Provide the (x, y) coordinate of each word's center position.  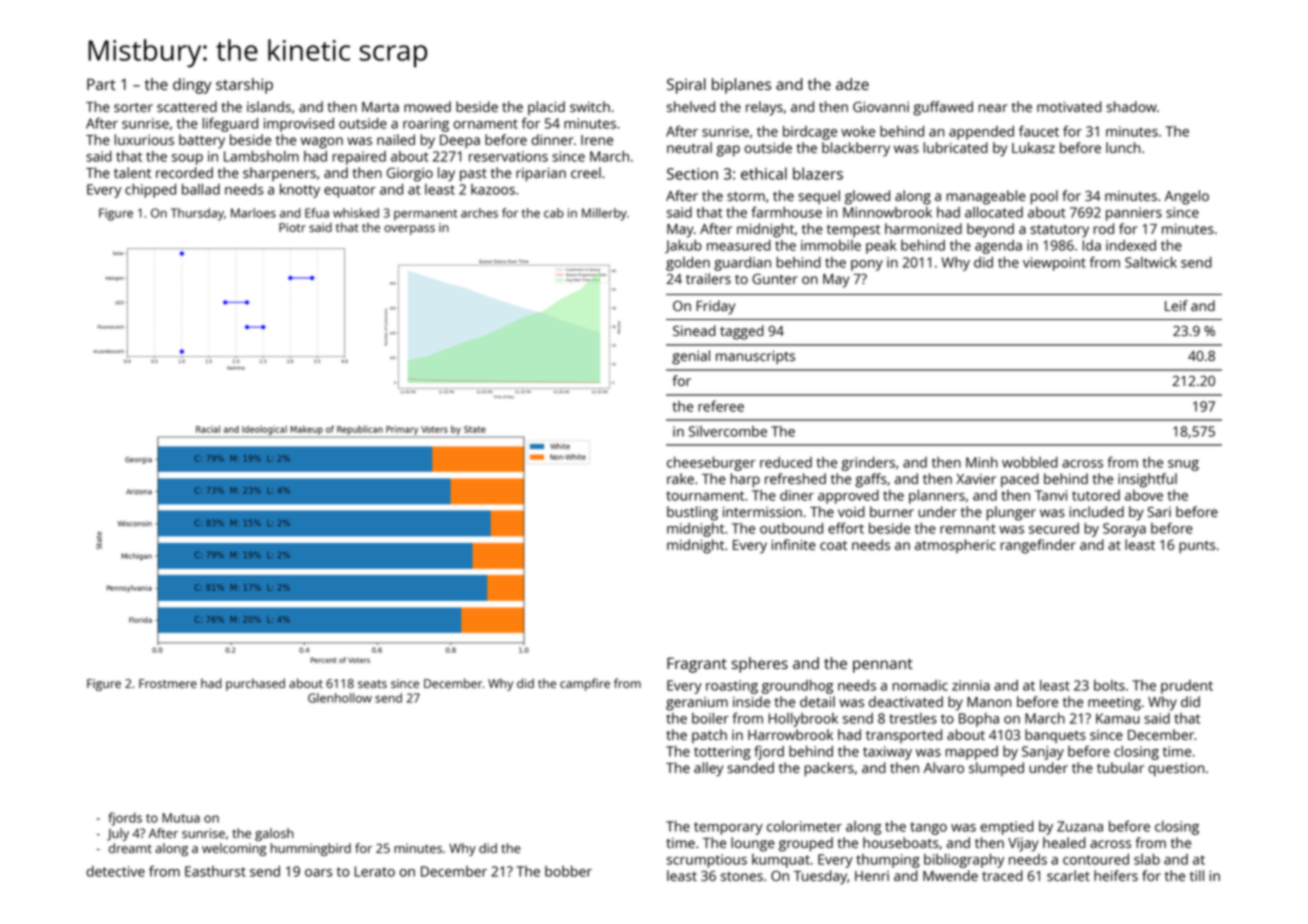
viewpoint (1054, 264)
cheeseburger (711, 464)
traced (1002, 875)
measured (739, 245)
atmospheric (955, 546)
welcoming (234, 849)
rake (680, 478)
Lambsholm (261, 156)
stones (742, 876)
